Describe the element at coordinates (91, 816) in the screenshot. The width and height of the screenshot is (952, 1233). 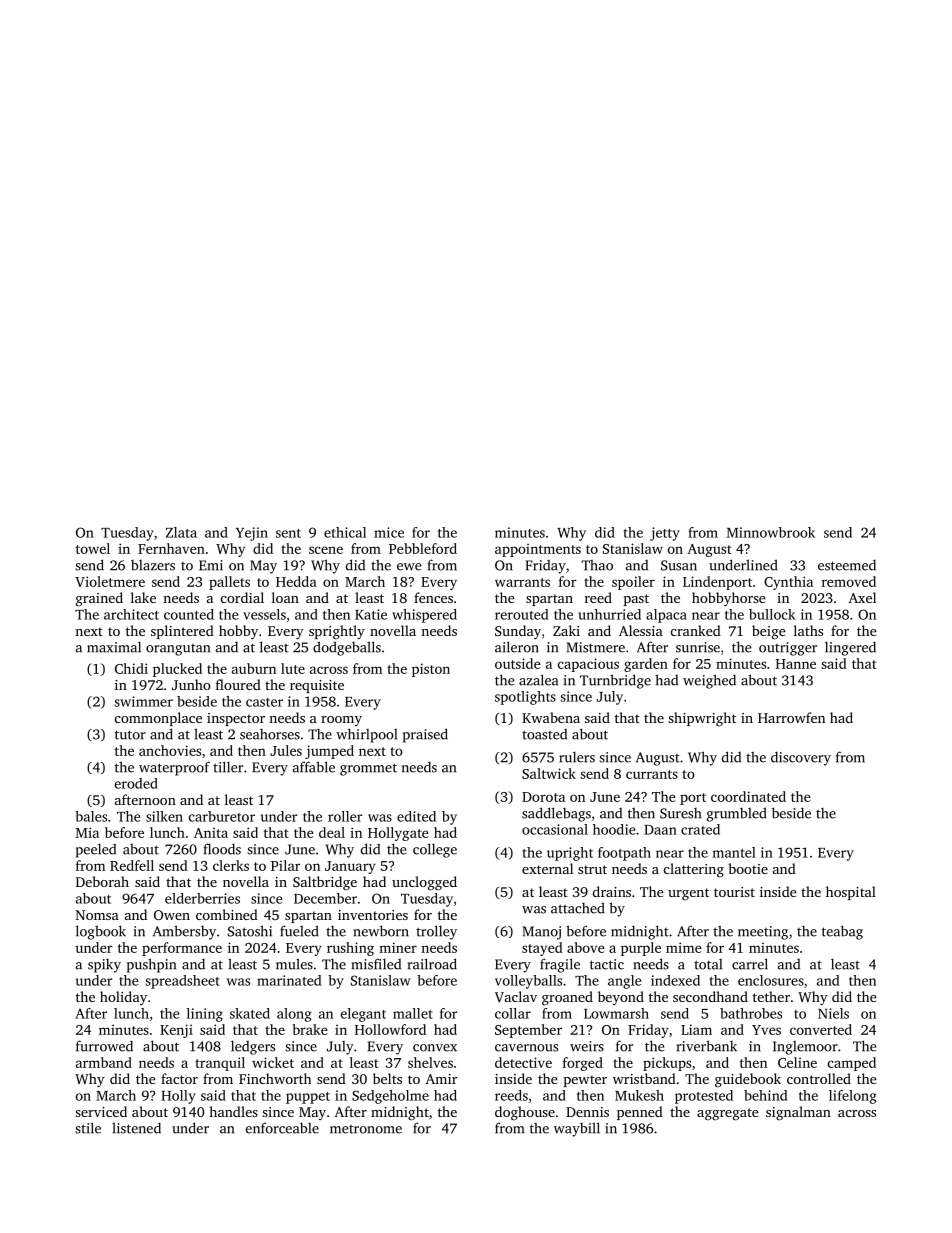
I see `bales` at that location.
